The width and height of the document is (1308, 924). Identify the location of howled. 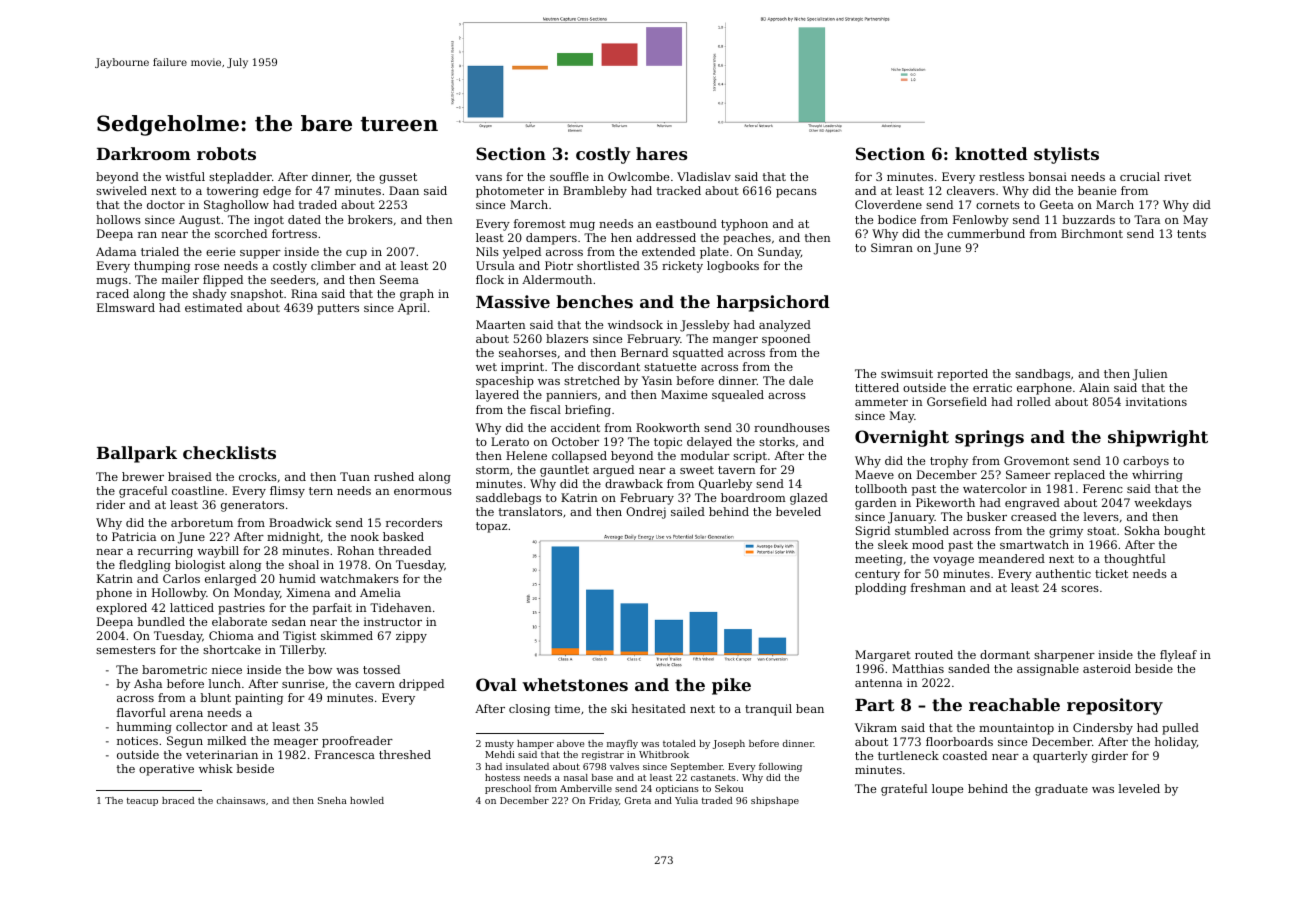
(367, 800).
